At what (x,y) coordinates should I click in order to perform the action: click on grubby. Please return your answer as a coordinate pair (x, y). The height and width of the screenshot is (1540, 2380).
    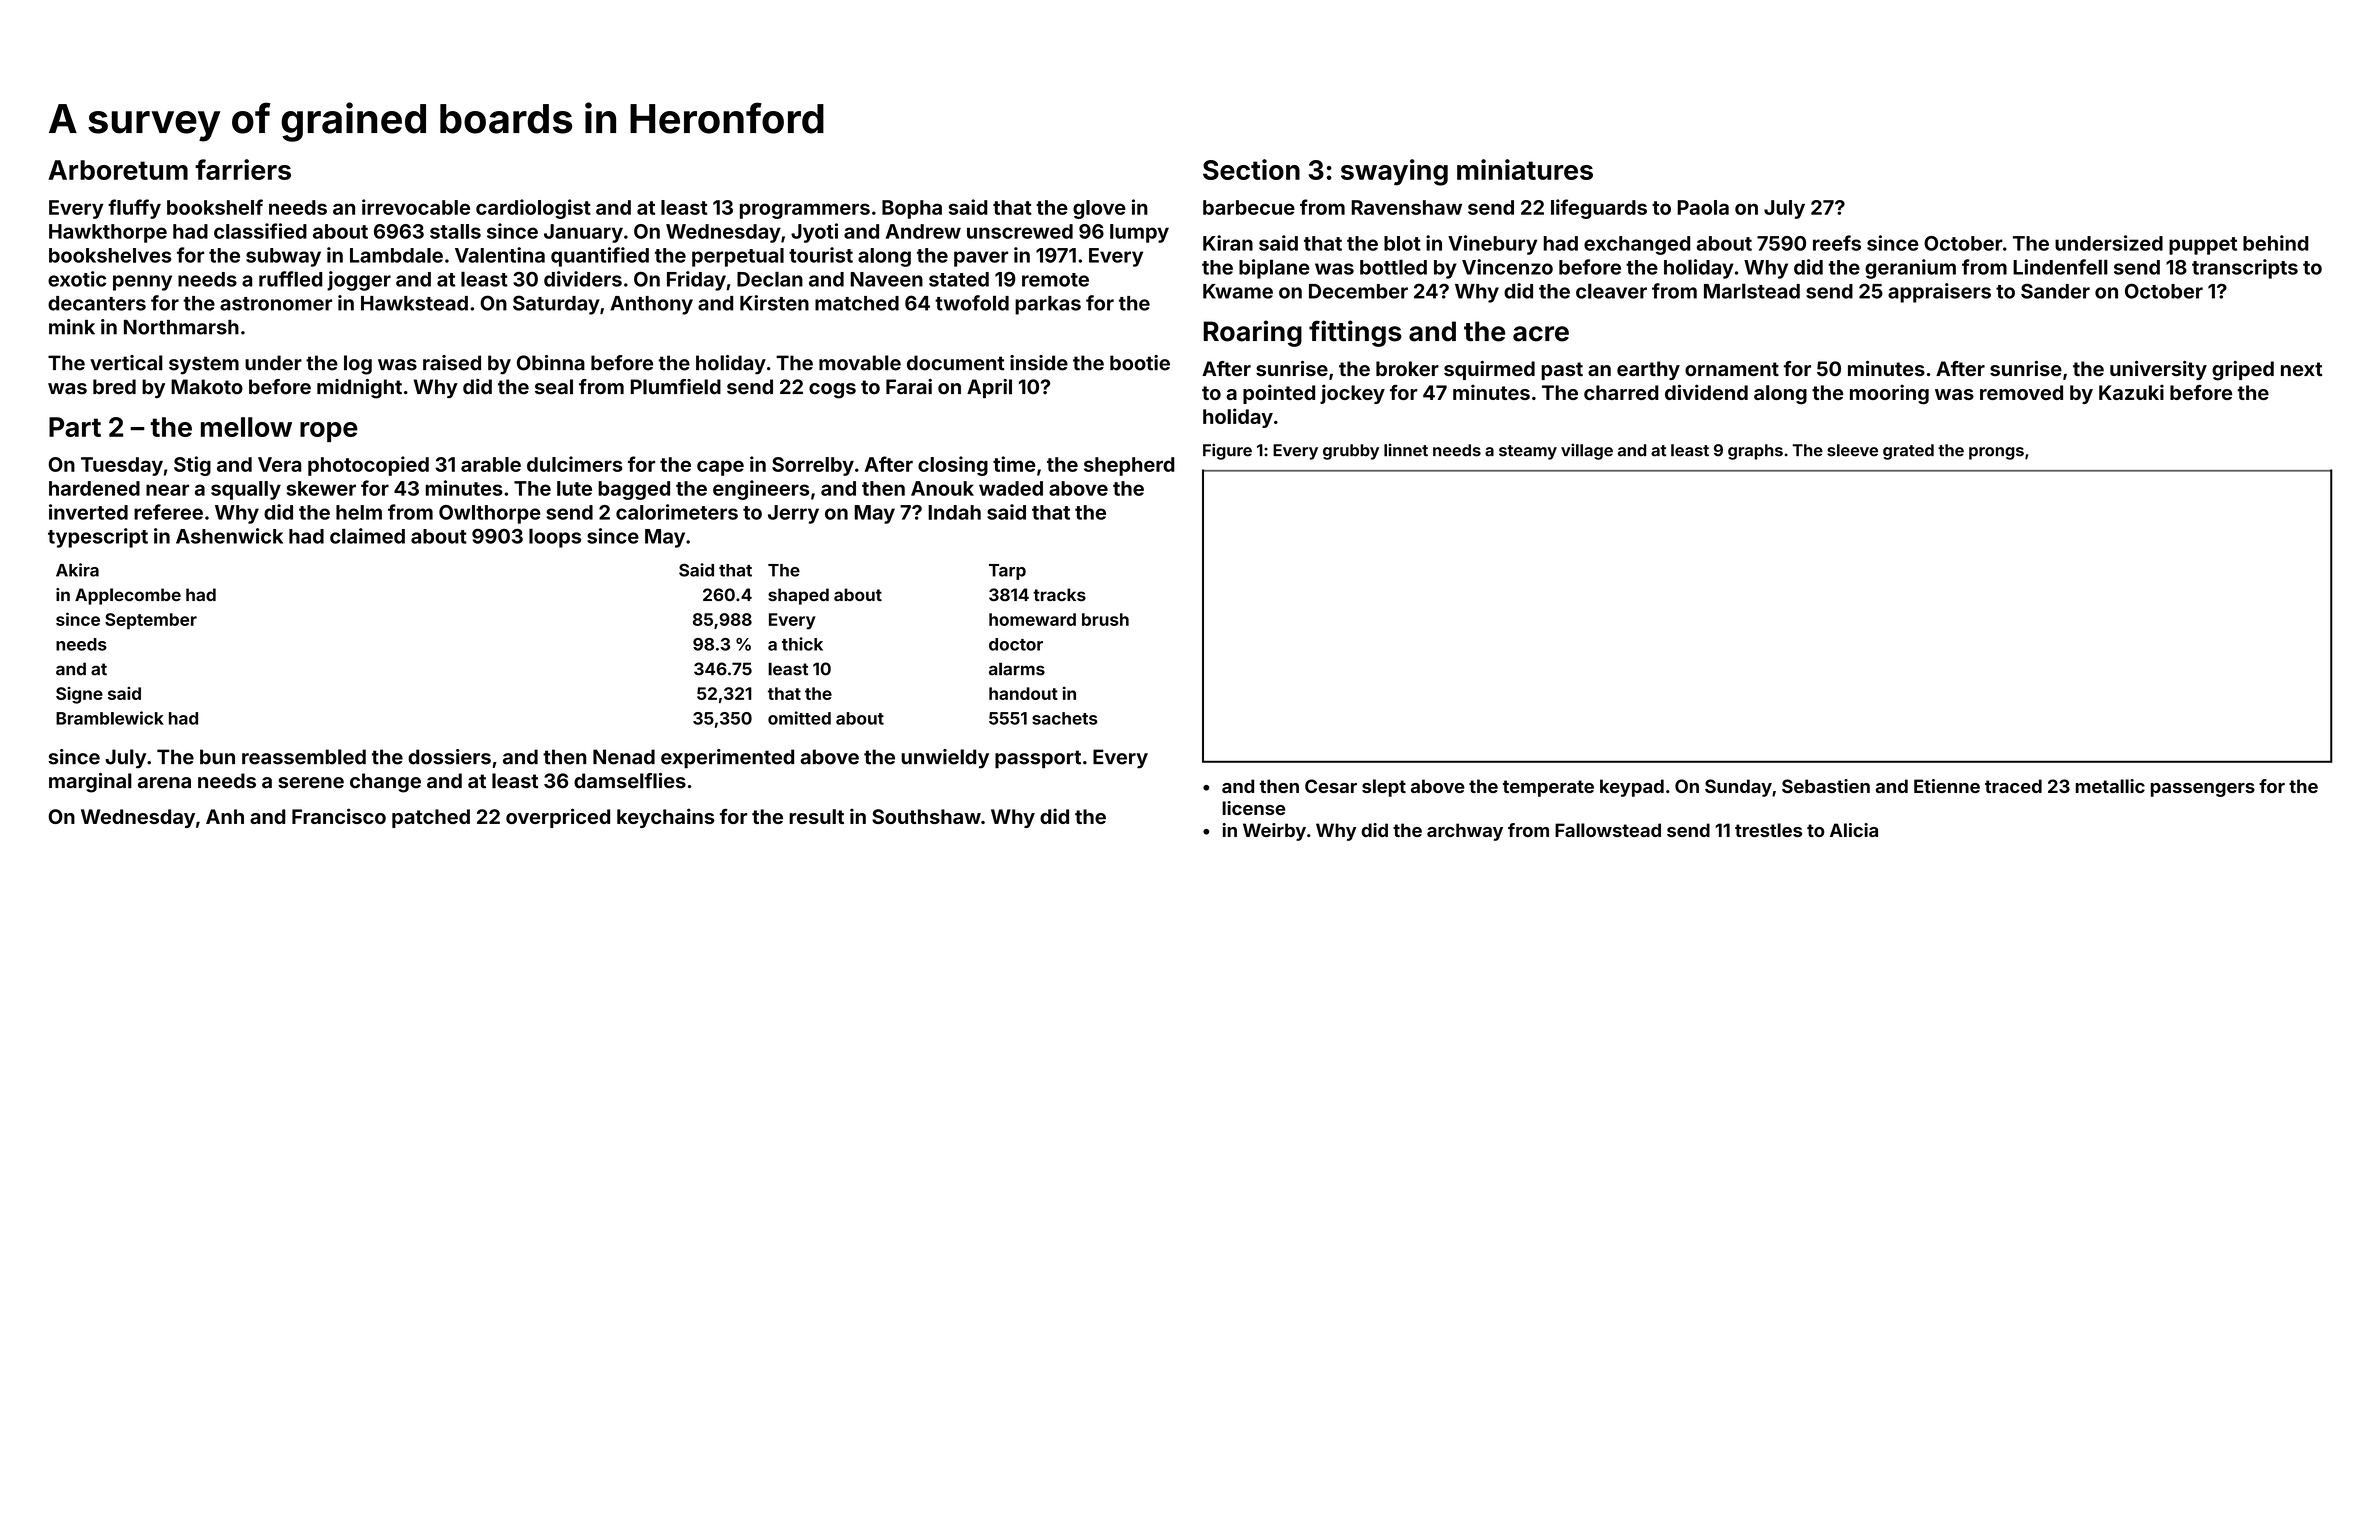
    Looking at the image, I should click on (1351, 452).
